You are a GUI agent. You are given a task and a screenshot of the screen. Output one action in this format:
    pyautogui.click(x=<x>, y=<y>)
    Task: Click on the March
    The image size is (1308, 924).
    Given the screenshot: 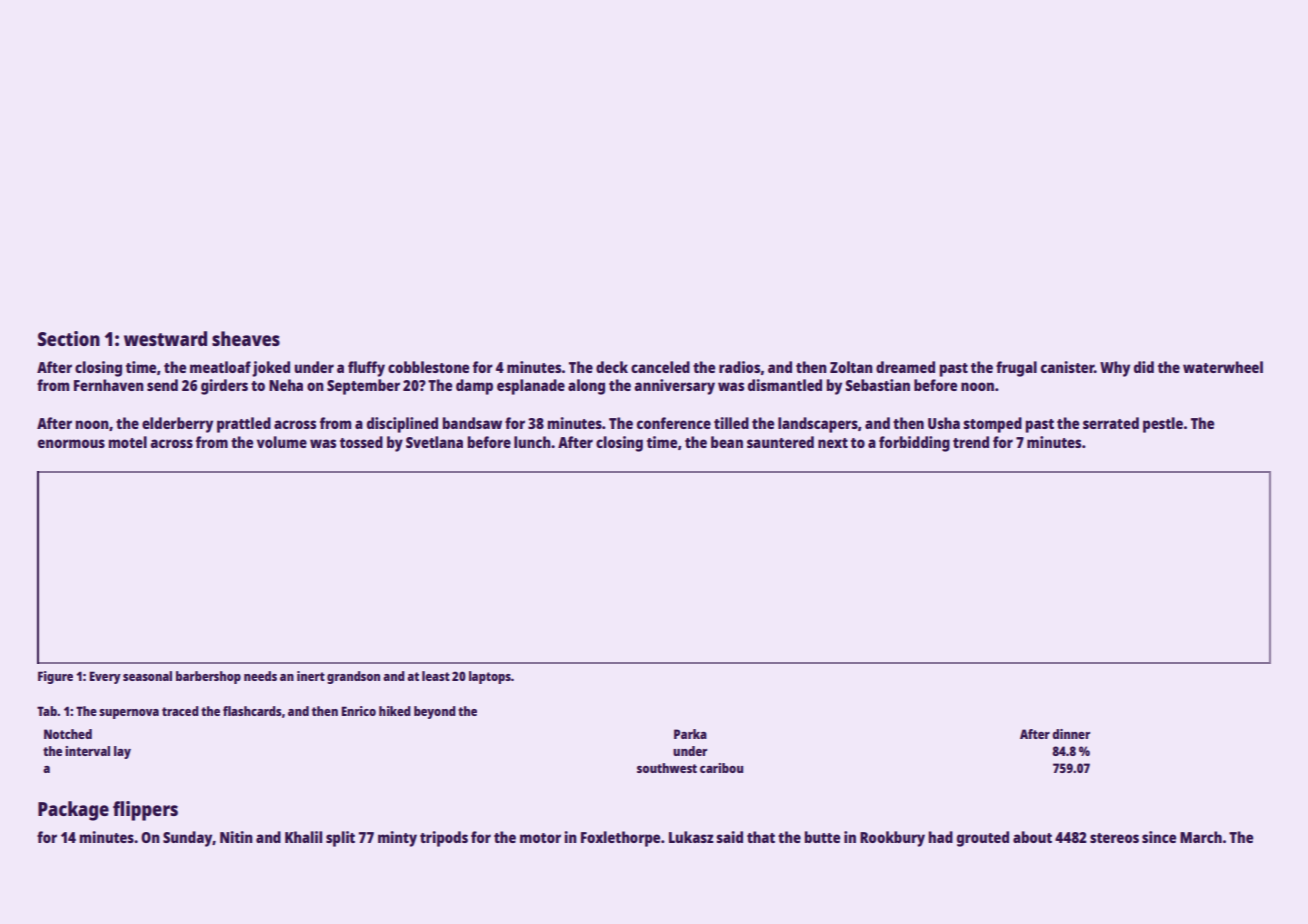 What is the action you would take?
    pyautogui.click(x=1201, y=837)
